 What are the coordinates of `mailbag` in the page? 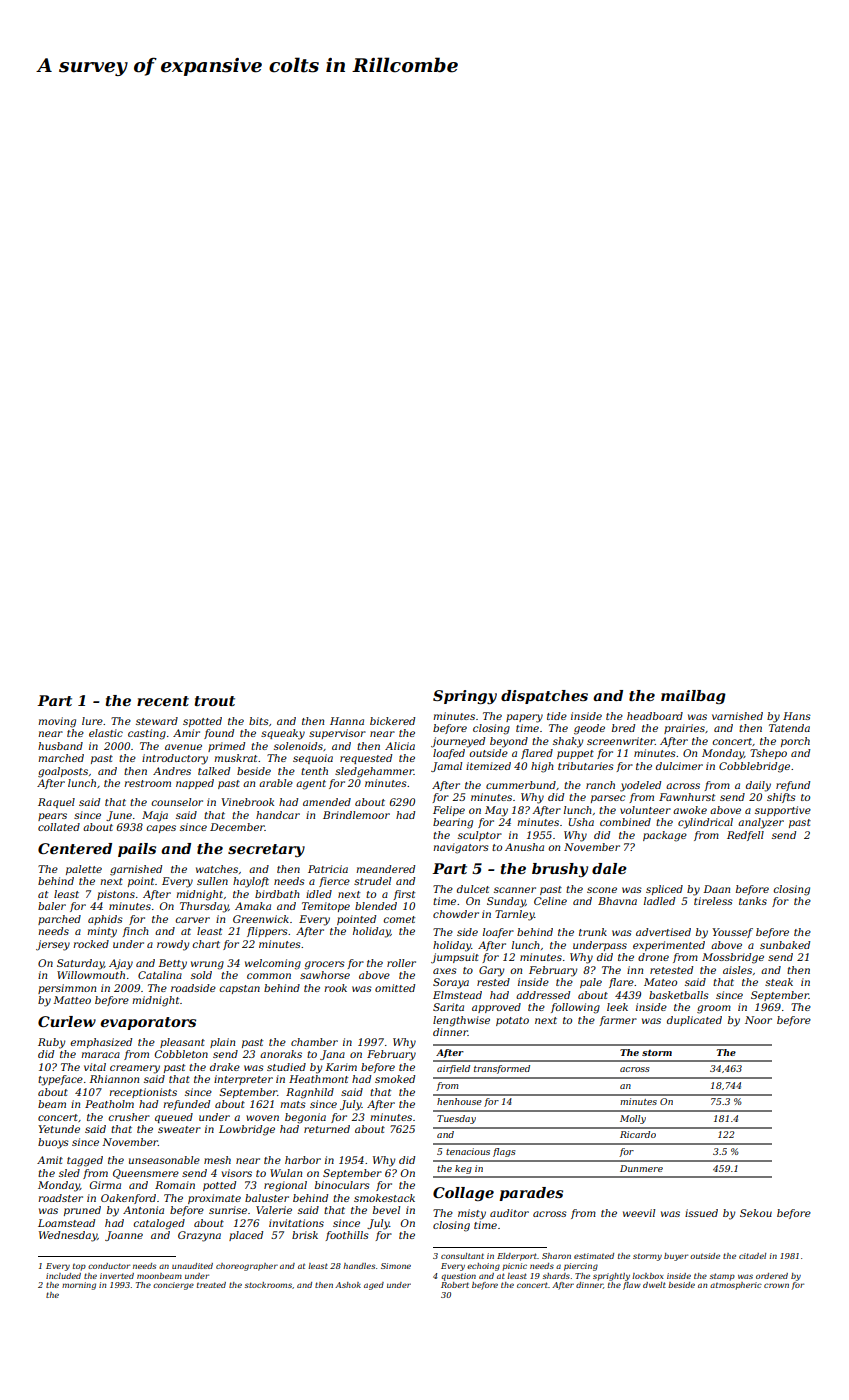 It's located at (693, 697).
